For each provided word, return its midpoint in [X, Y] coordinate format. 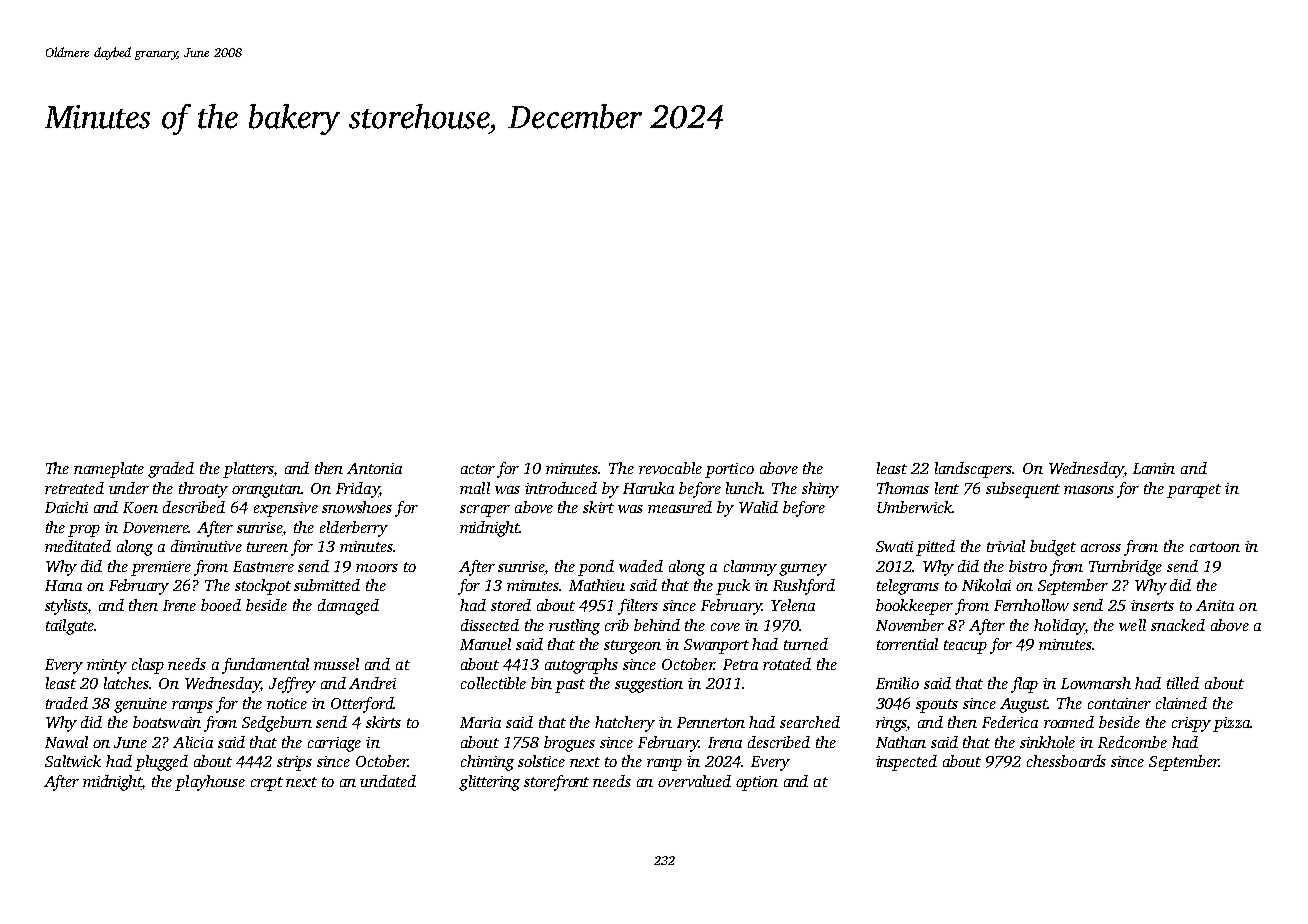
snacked [1178, 625]
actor [478, 469]
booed [221, 605]
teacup [965, 647]
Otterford [362, 705]
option [757, 783]
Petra [740, 664]
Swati [894, 546]
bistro [1028, 566]
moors [377, 568]
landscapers [974, 470]
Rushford [804, 587]
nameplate [109, 470]
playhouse [210, 783]
